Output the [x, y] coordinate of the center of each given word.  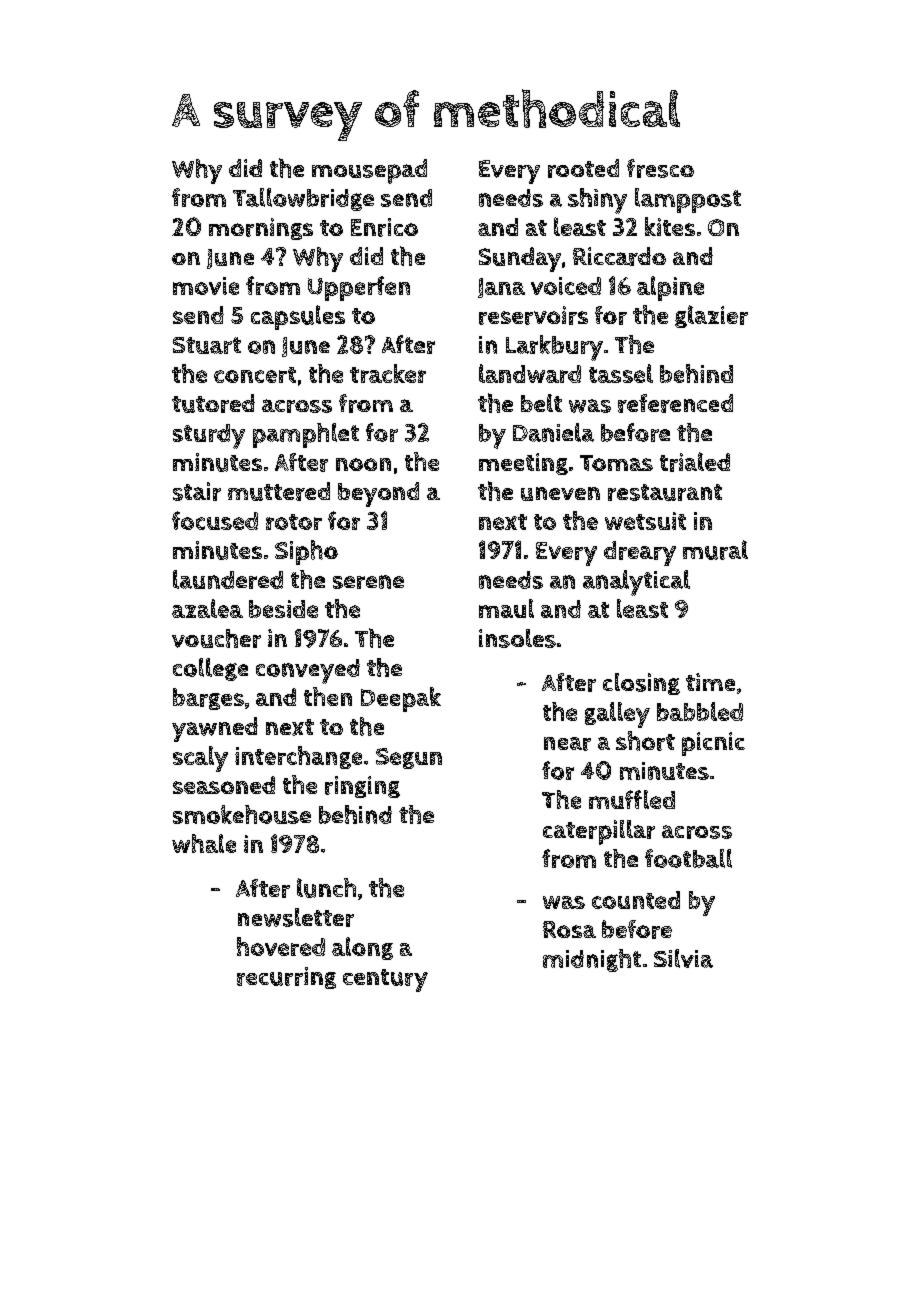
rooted [583, 168]
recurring [286, 978]
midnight [592, 960]
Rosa [569, 929]
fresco [660, 168]
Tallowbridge [303, 199]
